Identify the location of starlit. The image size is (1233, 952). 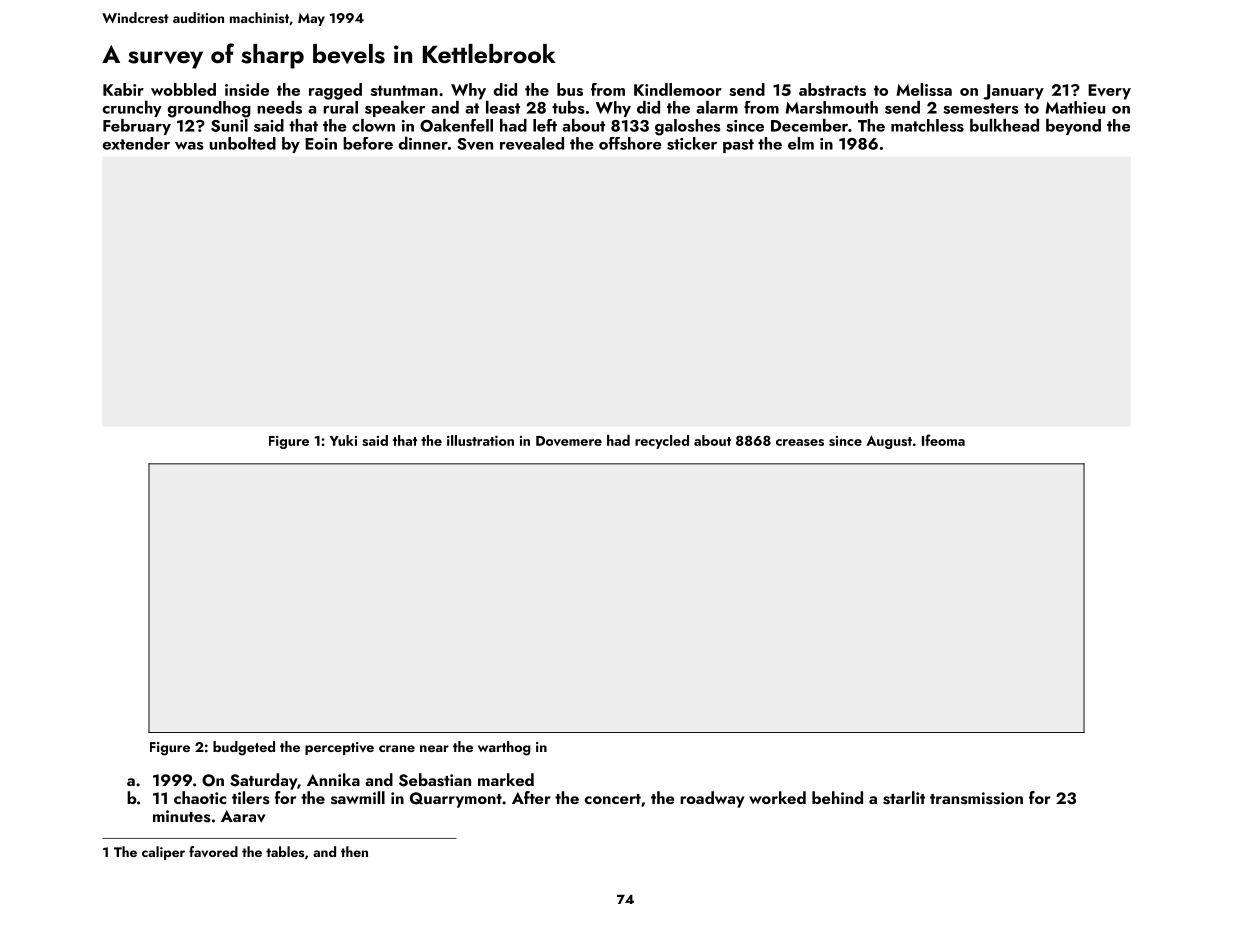
(904, 798).
